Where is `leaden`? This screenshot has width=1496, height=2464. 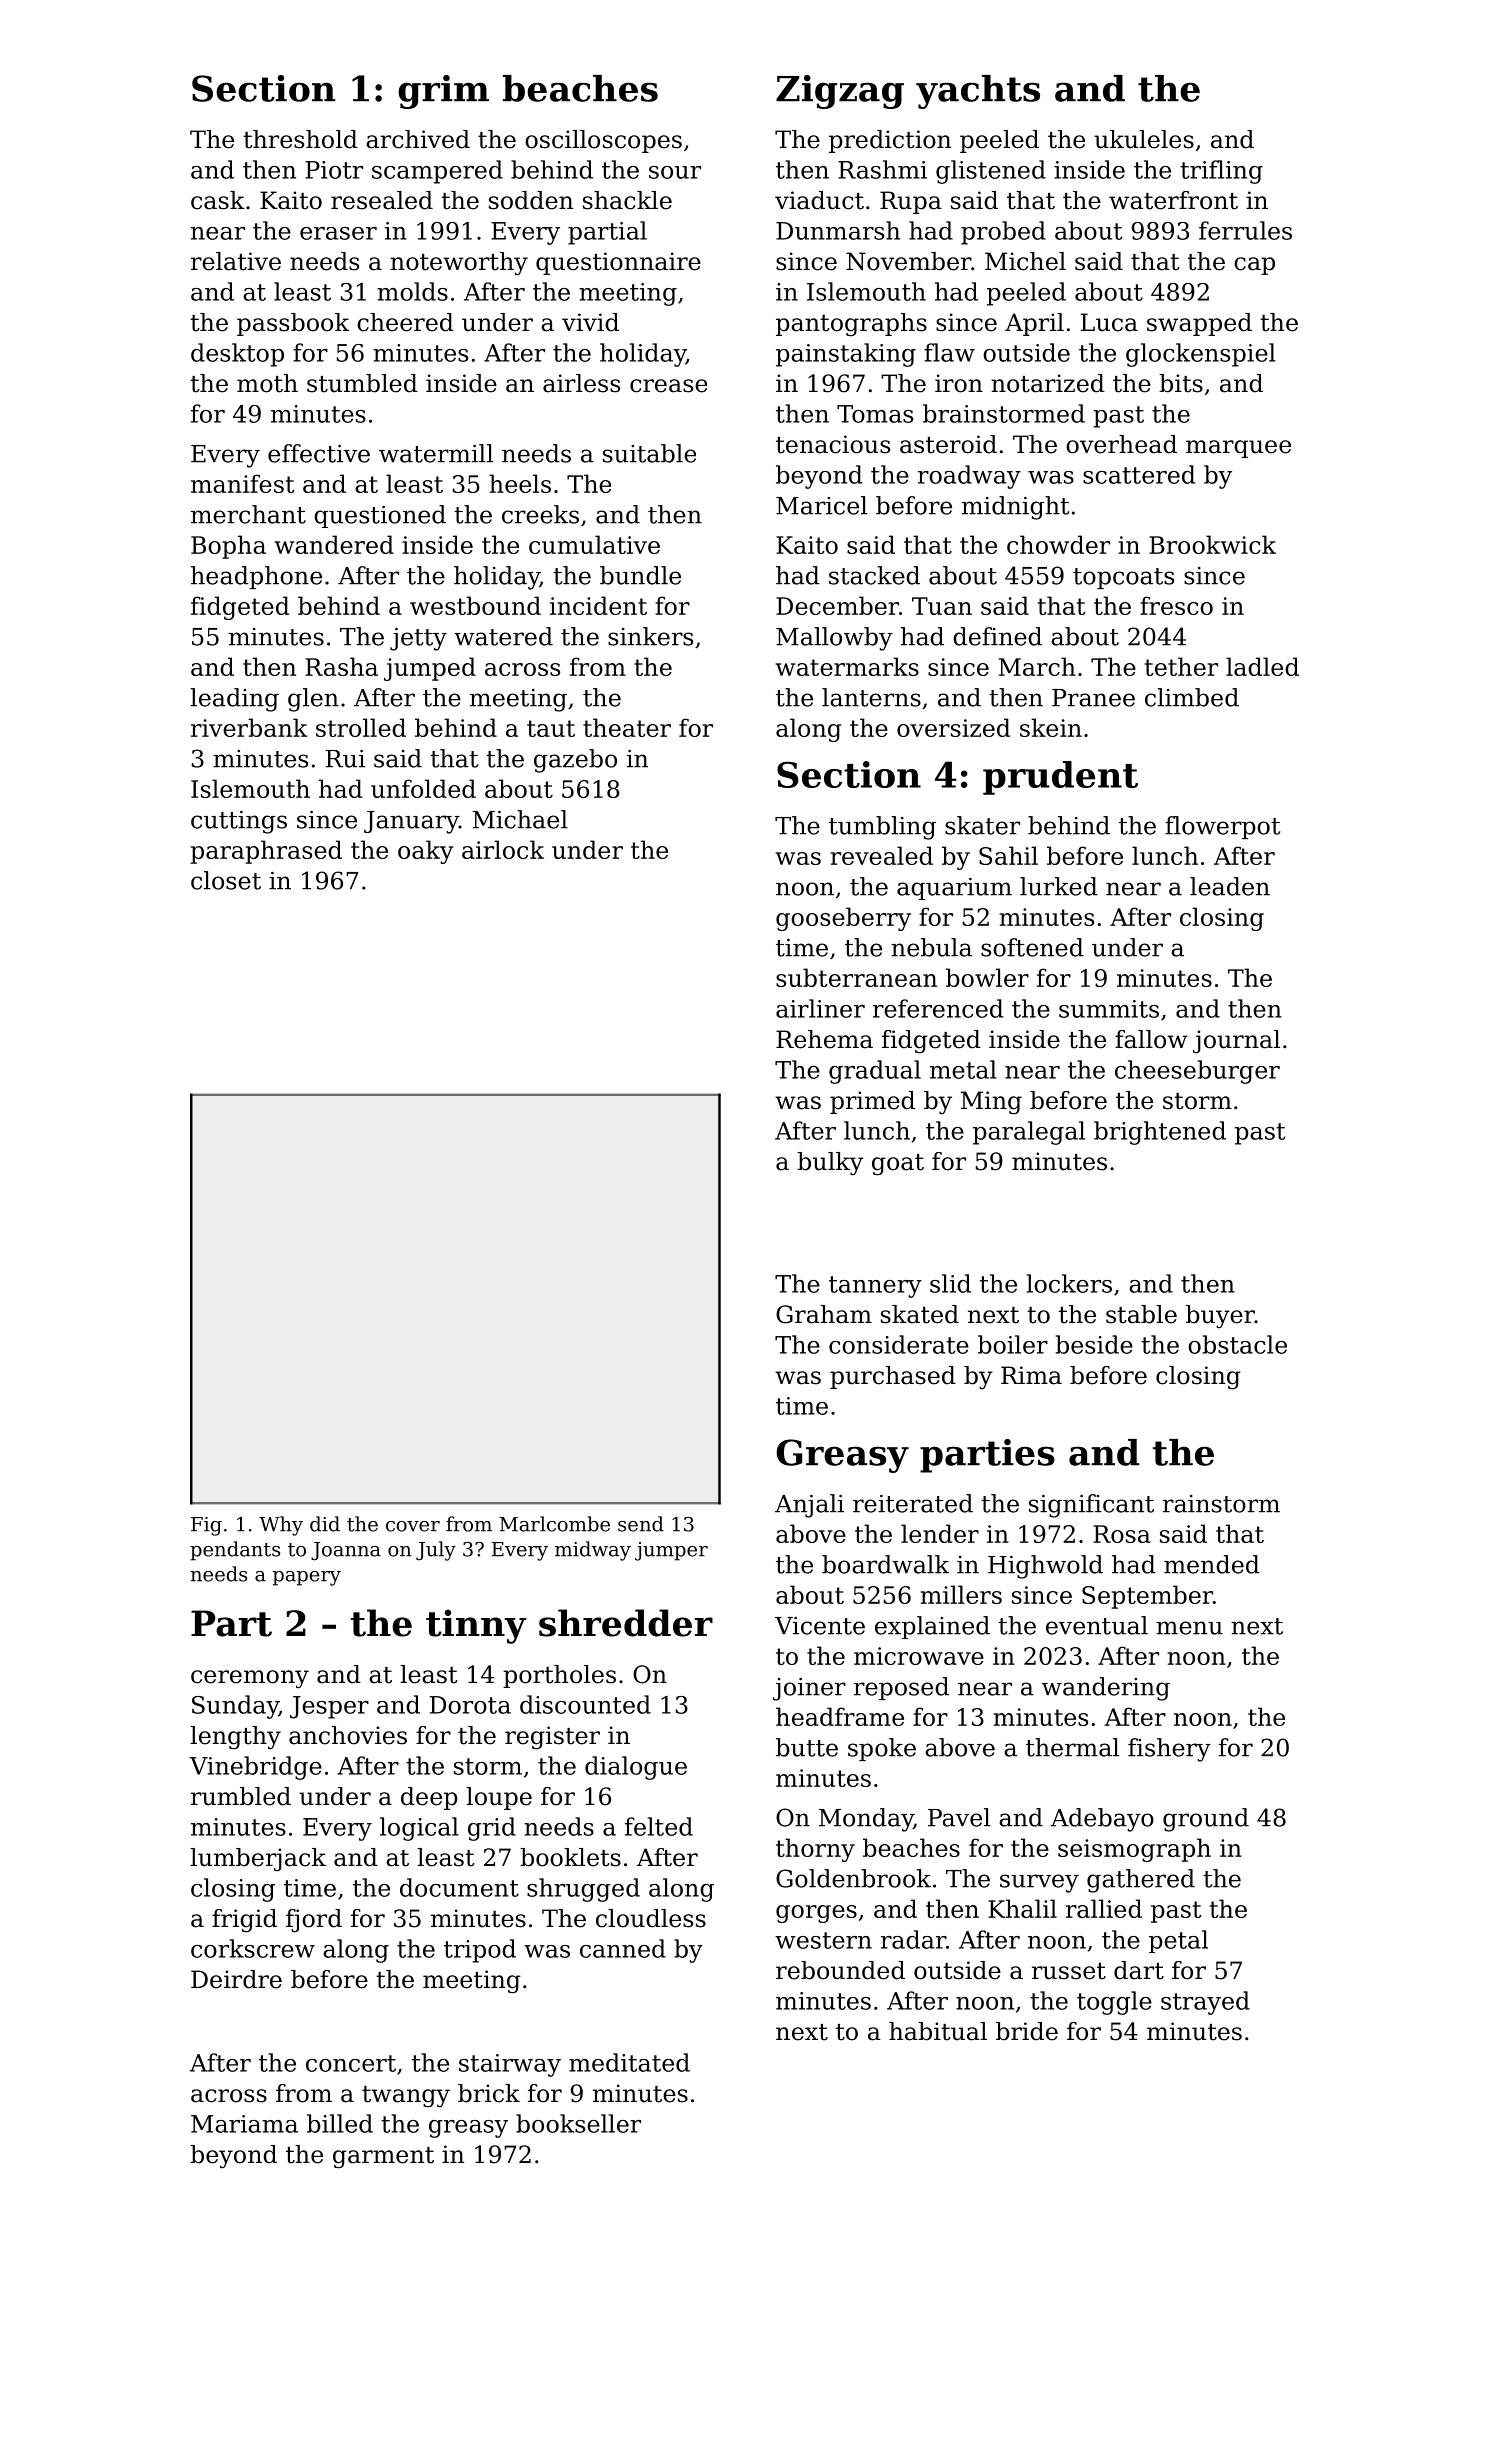 leaden is located at coordinates (1230, 886).
